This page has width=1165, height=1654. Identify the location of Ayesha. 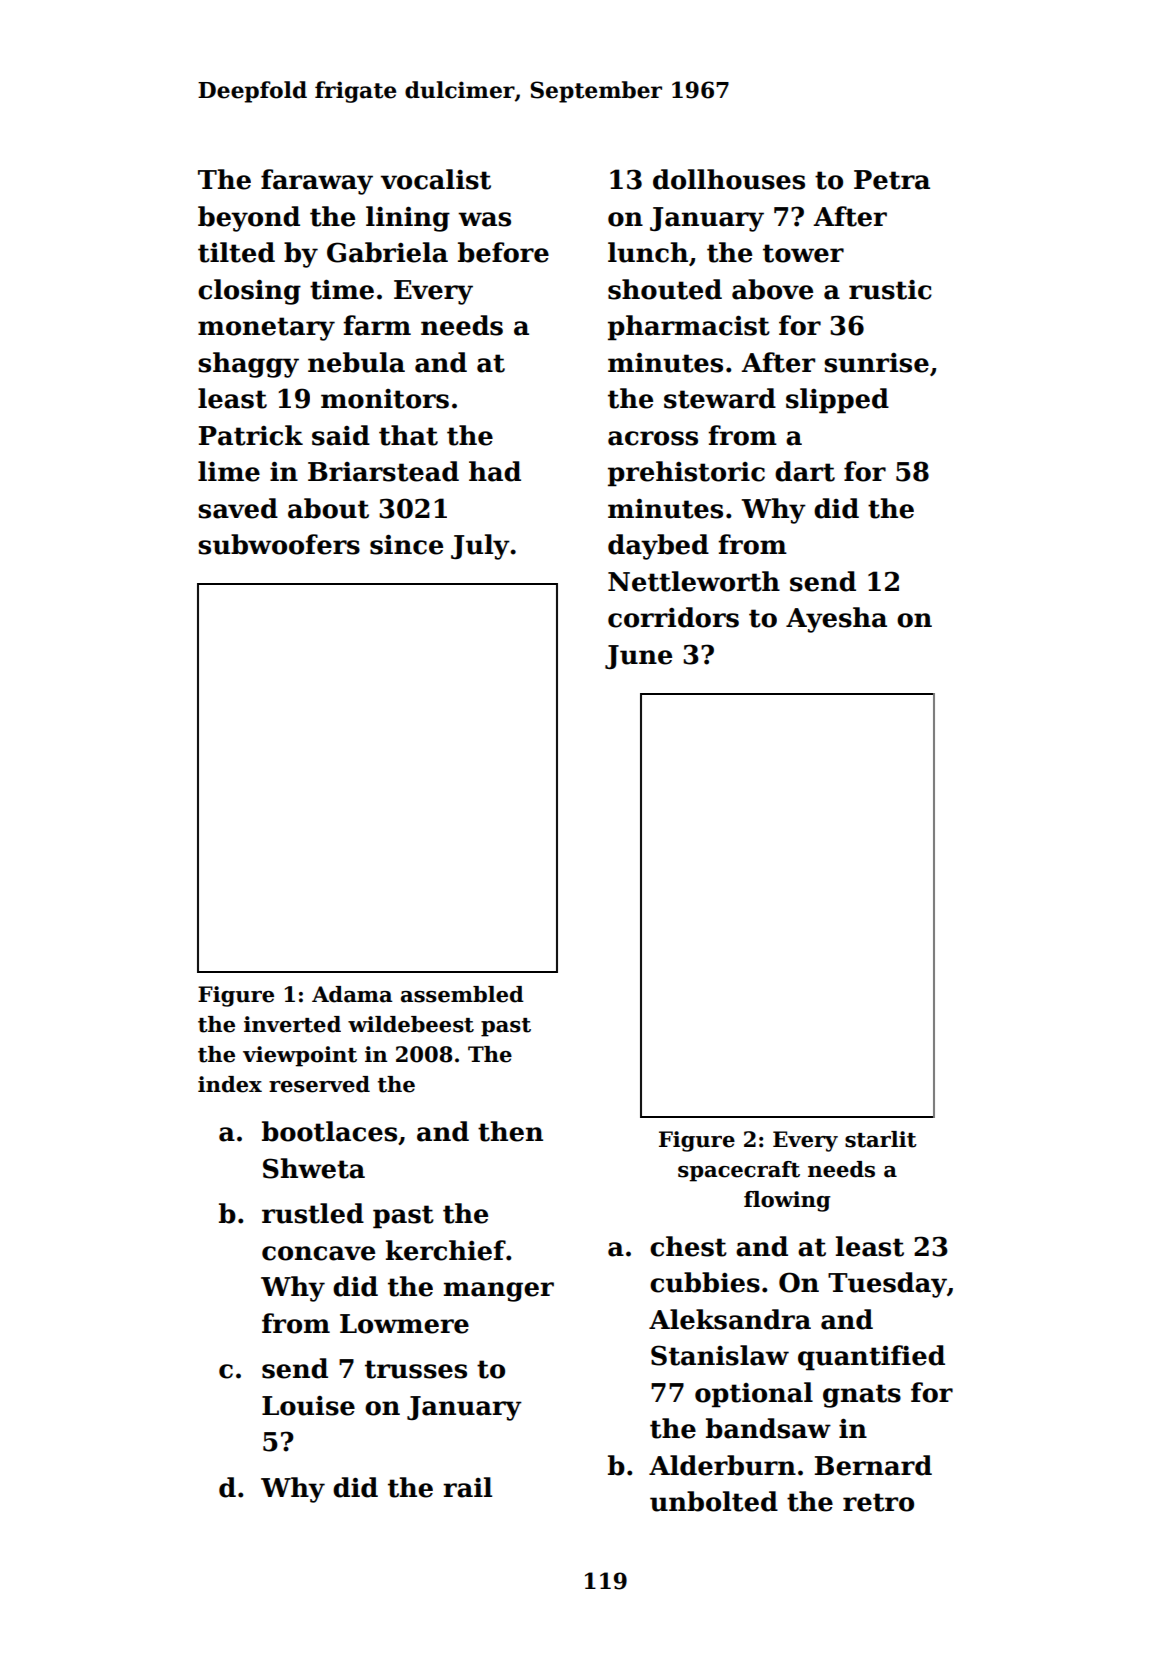
(836, 620).
